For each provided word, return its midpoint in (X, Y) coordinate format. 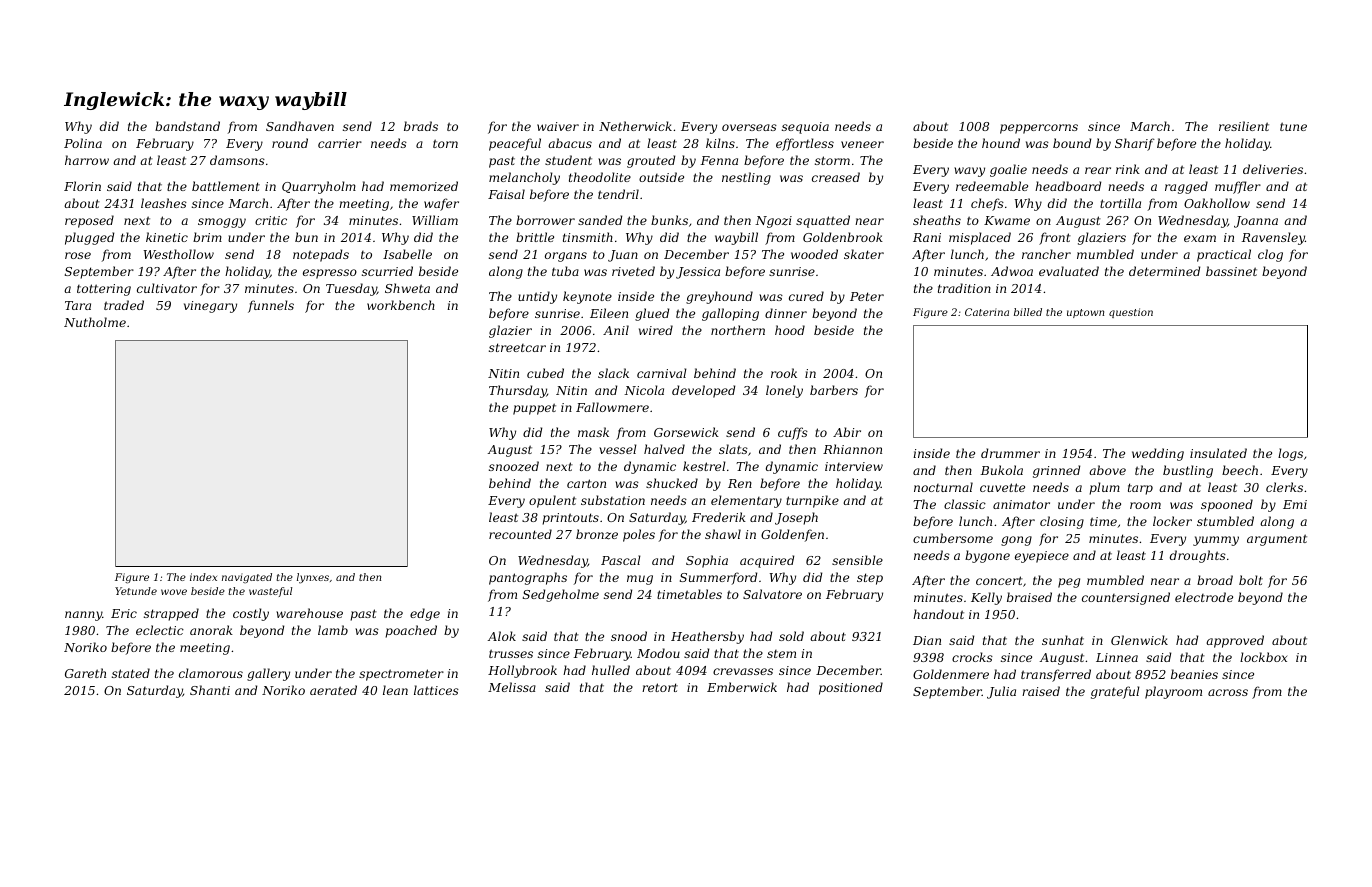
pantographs (528, 578)
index (203, 577)
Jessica (698, 273)
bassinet (1231, 271)
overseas (749, 127)
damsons (237, 160)
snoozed (514, 466)
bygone (987, 556)
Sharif (1135, 144)
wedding (1158, 454)
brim (207, 237)
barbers (834, 390)
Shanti (210, 690)
